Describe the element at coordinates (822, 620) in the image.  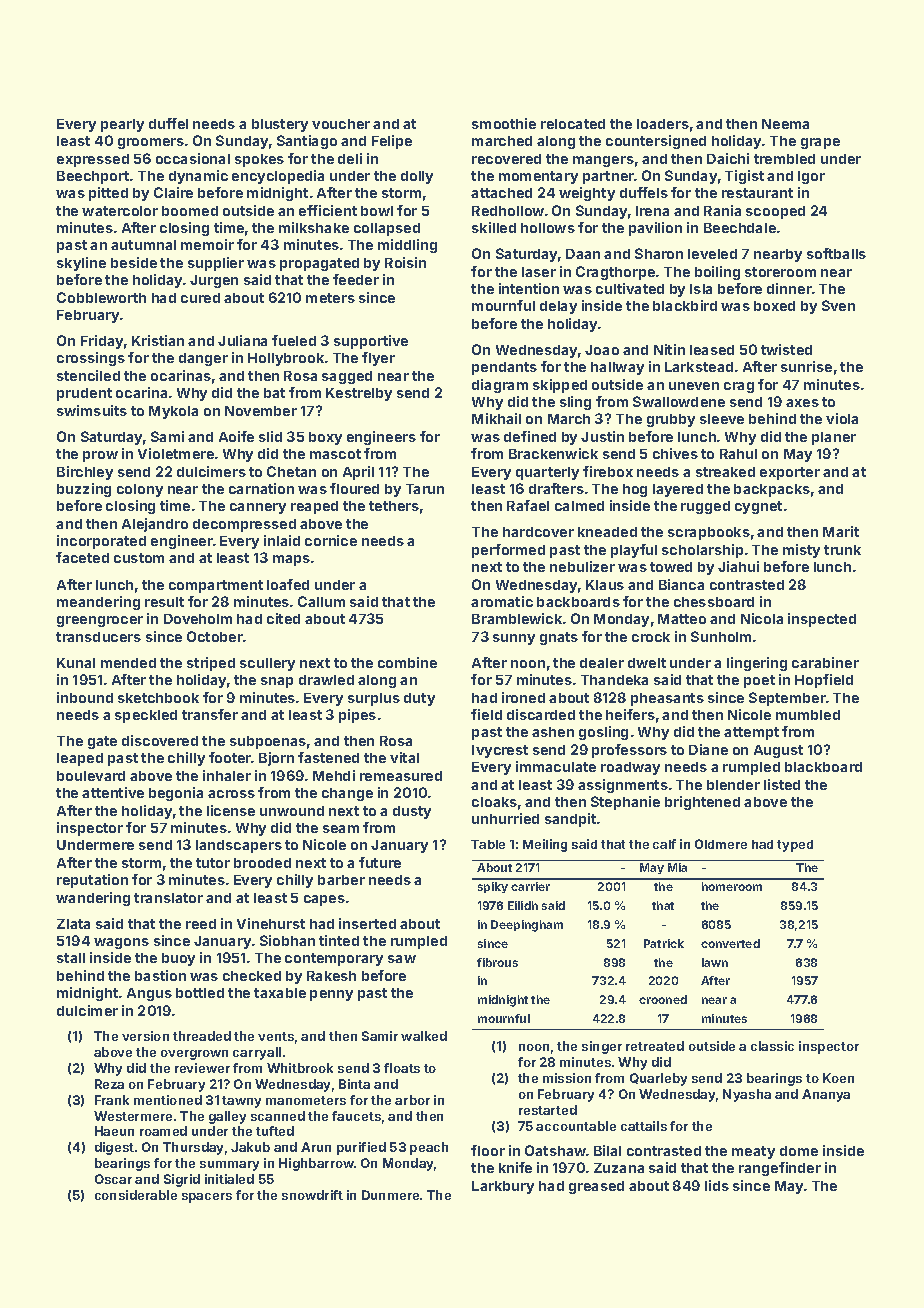
I see `inspected` at that location.
